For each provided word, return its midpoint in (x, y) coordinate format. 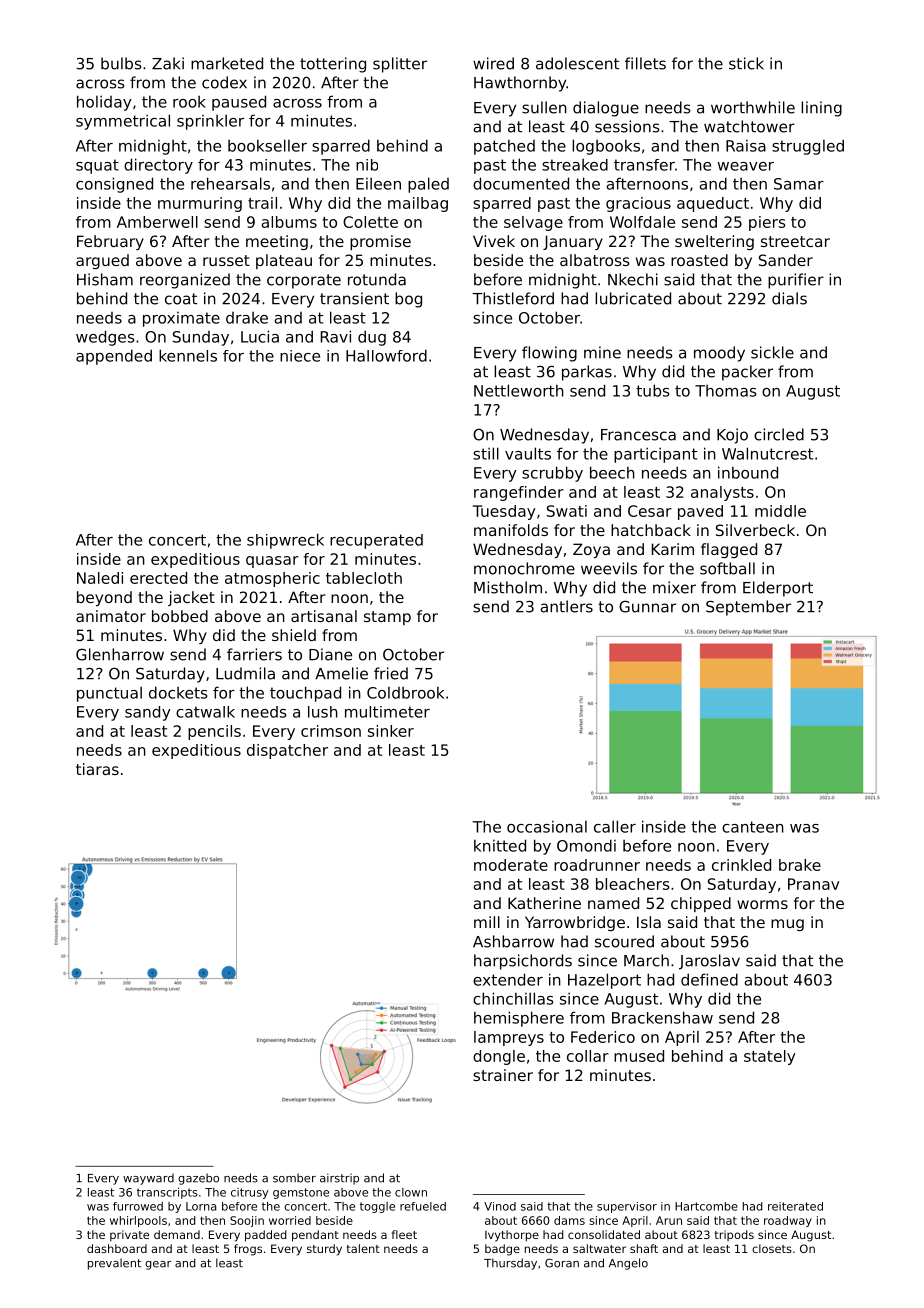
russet (226, 260)
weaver (746, 166)
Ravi (336, 336)
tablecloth (364, 578)
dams (569, 1220)
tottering (333, 65)
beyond (104, 598)
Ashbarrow (513, 941)
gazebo (198, 1179)
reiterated (795, 1206)
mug (787, 925)
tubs (652, 390)
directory (158, 166)
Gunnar (647, 606)
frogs (248, 1250)
